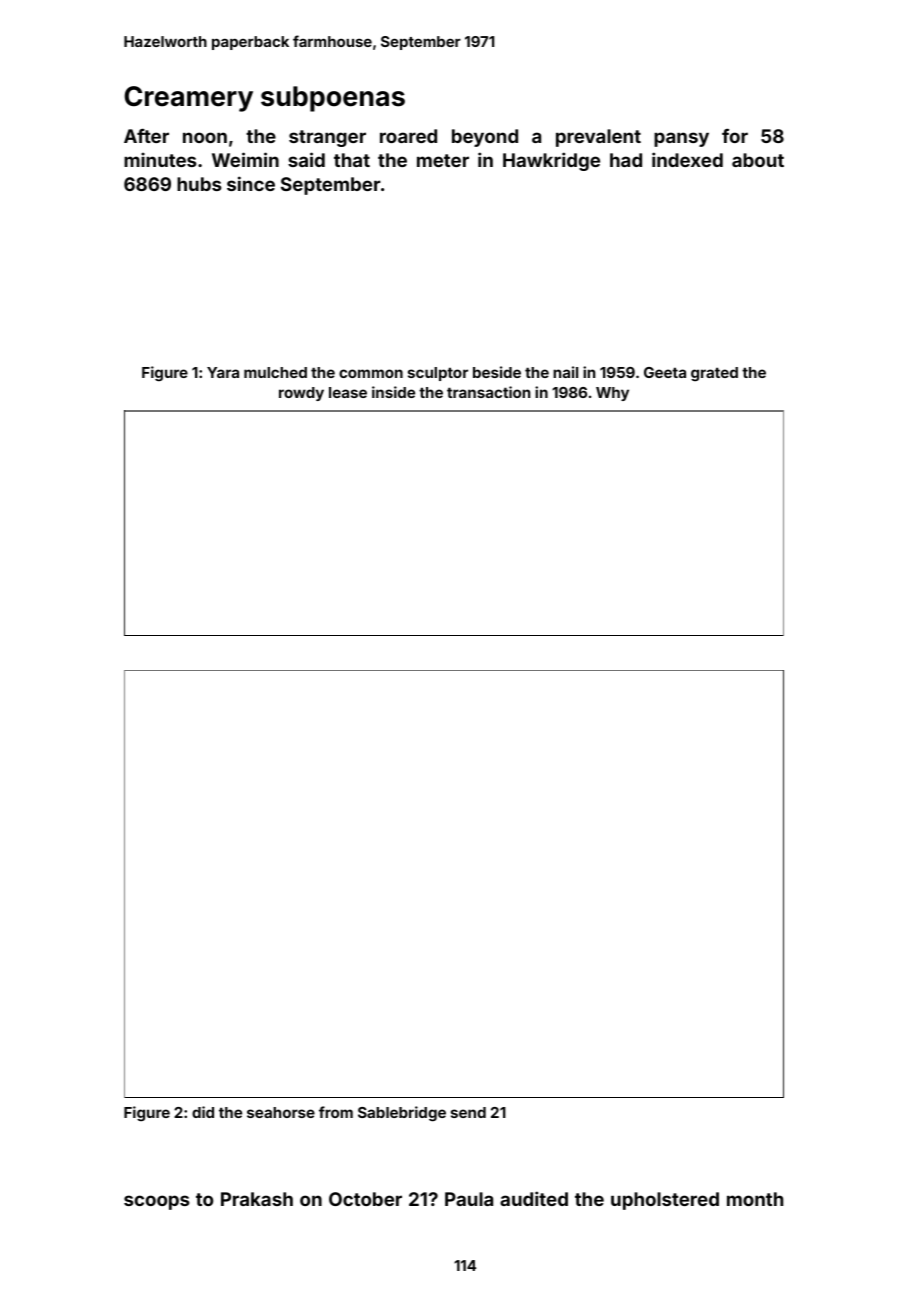  Describe the element at coordinates (336, 1112) in the screenshot. I see `from` at that location.
